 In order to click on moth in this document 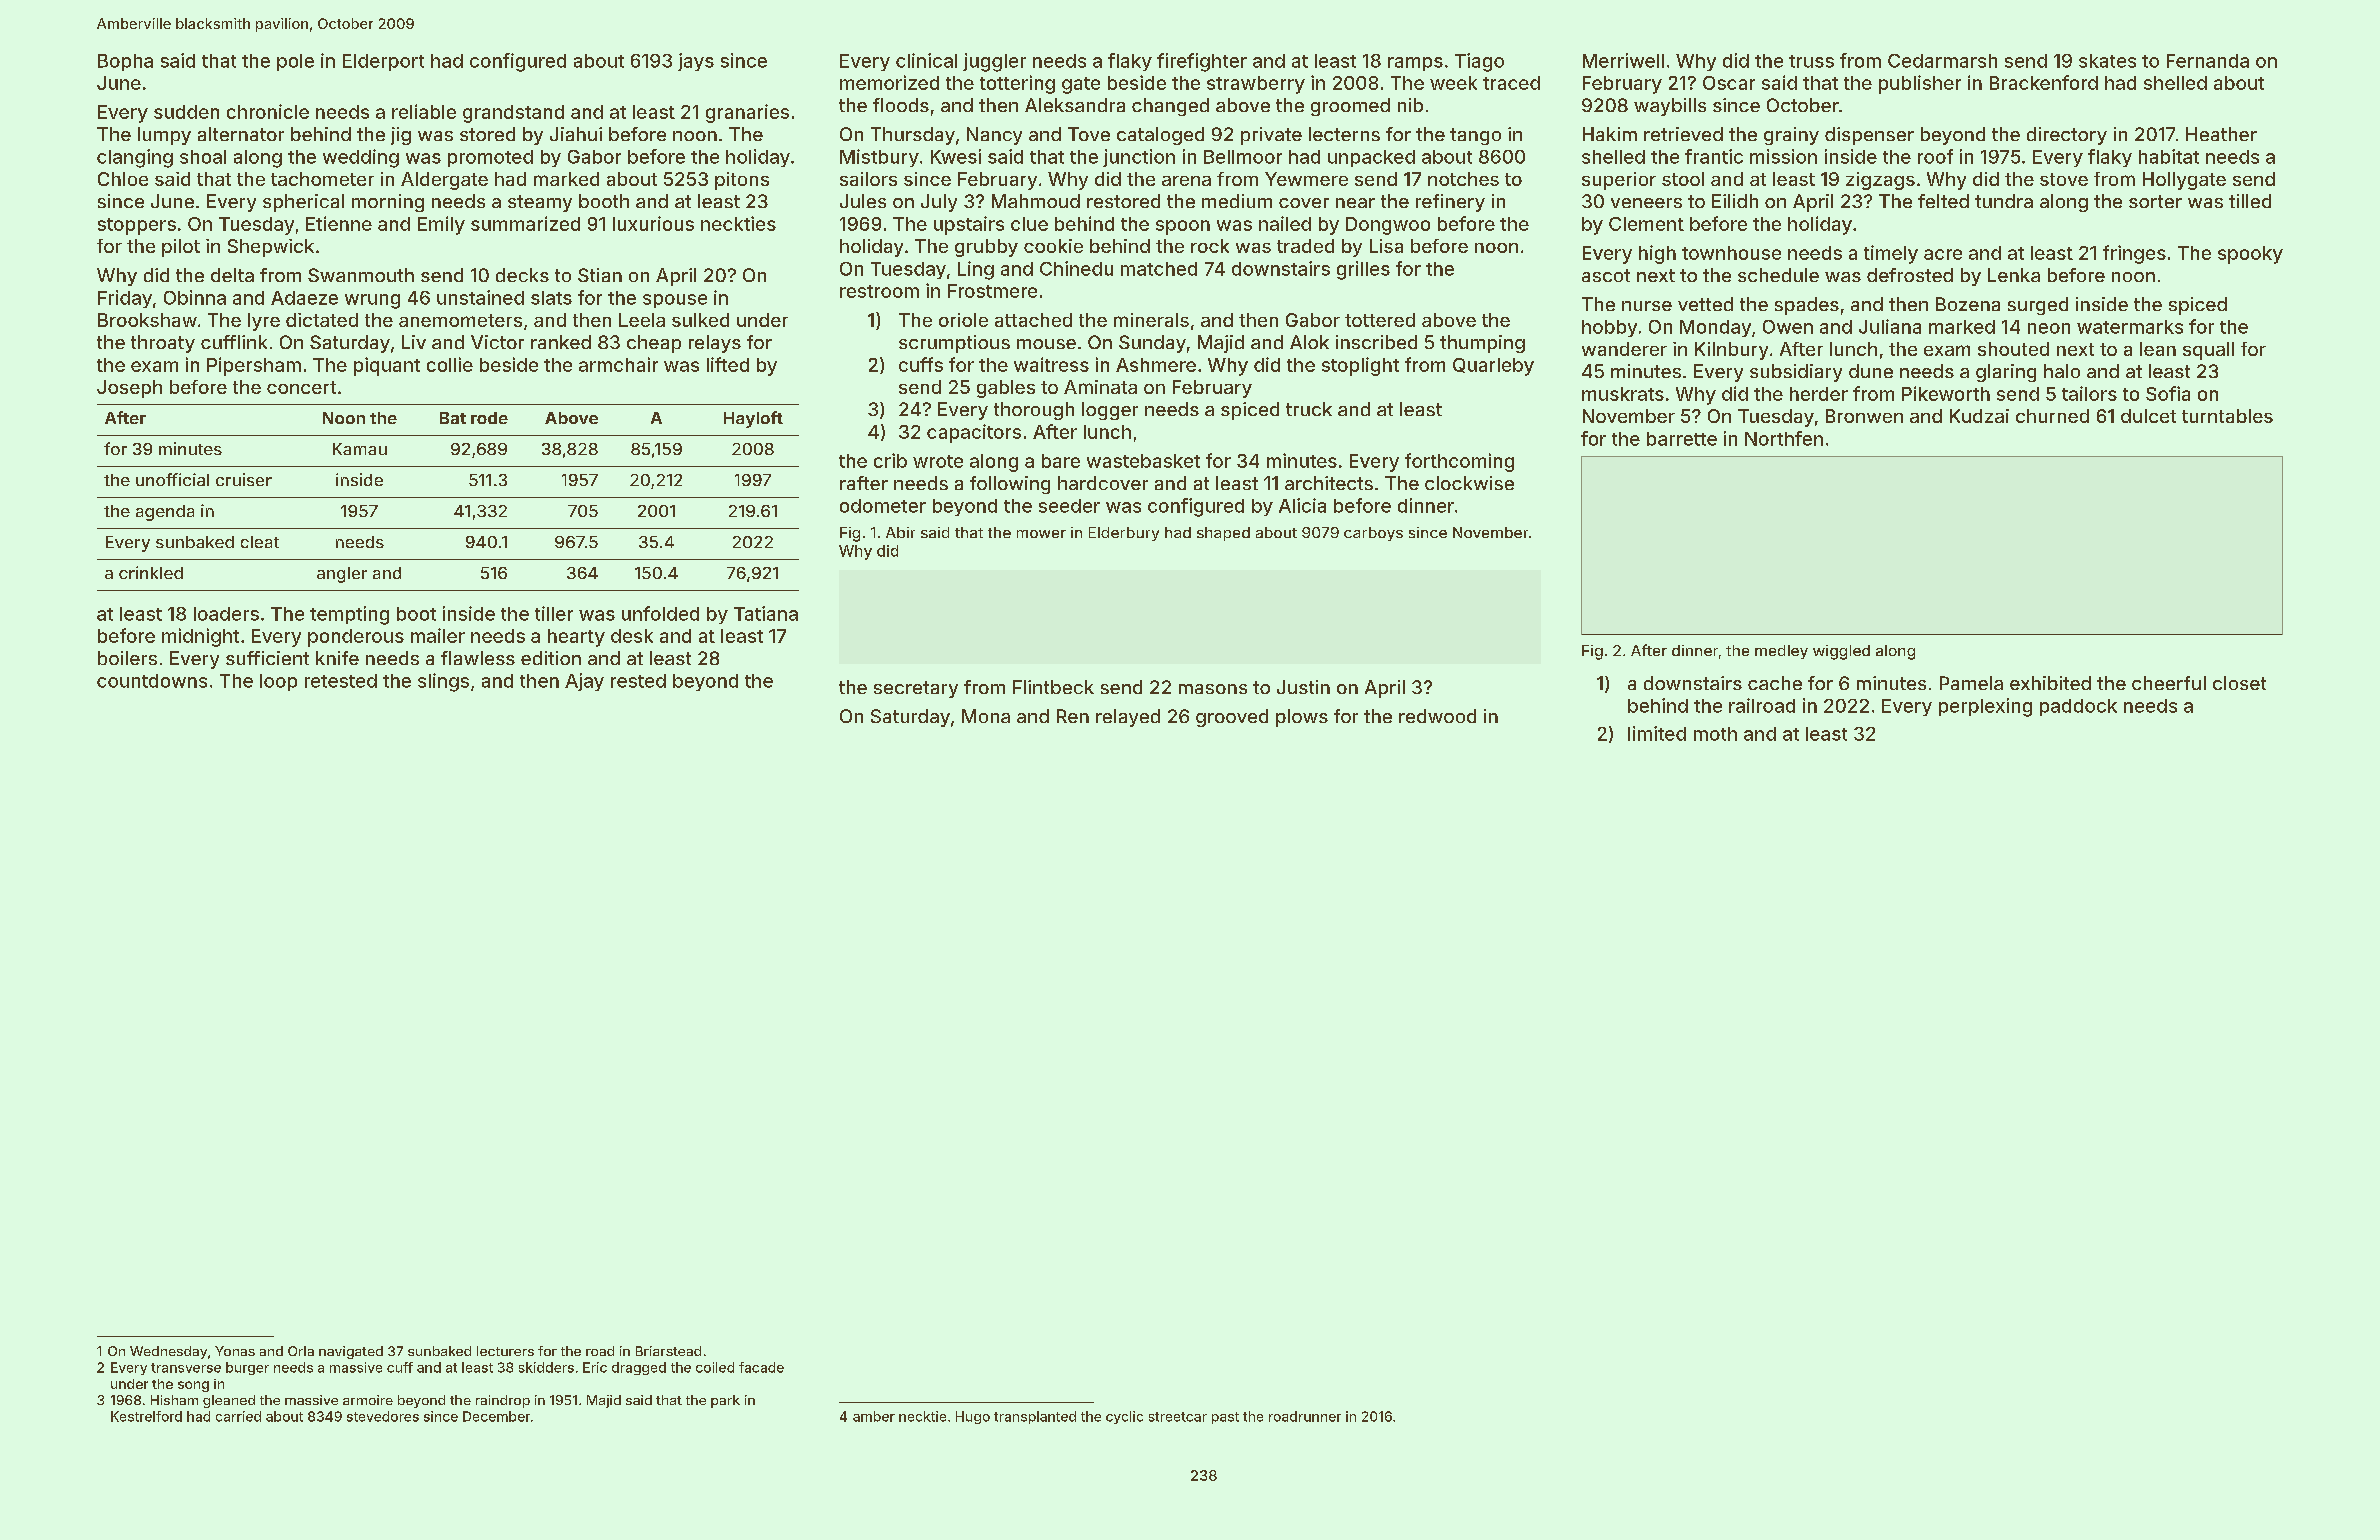, I will do `click(1715, 734)`.
